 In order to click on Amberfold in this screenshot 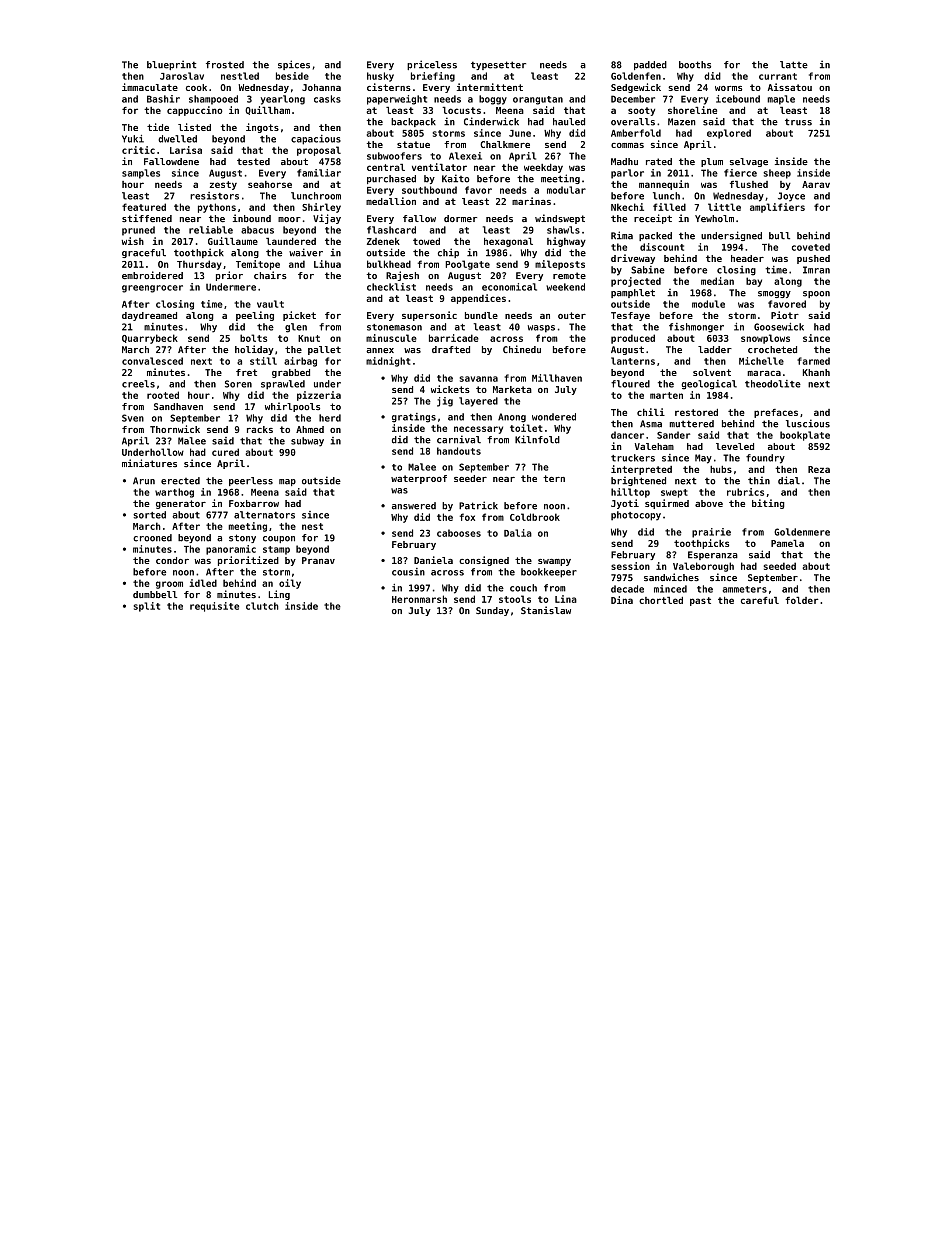, I will do `click(636, 133)`.
